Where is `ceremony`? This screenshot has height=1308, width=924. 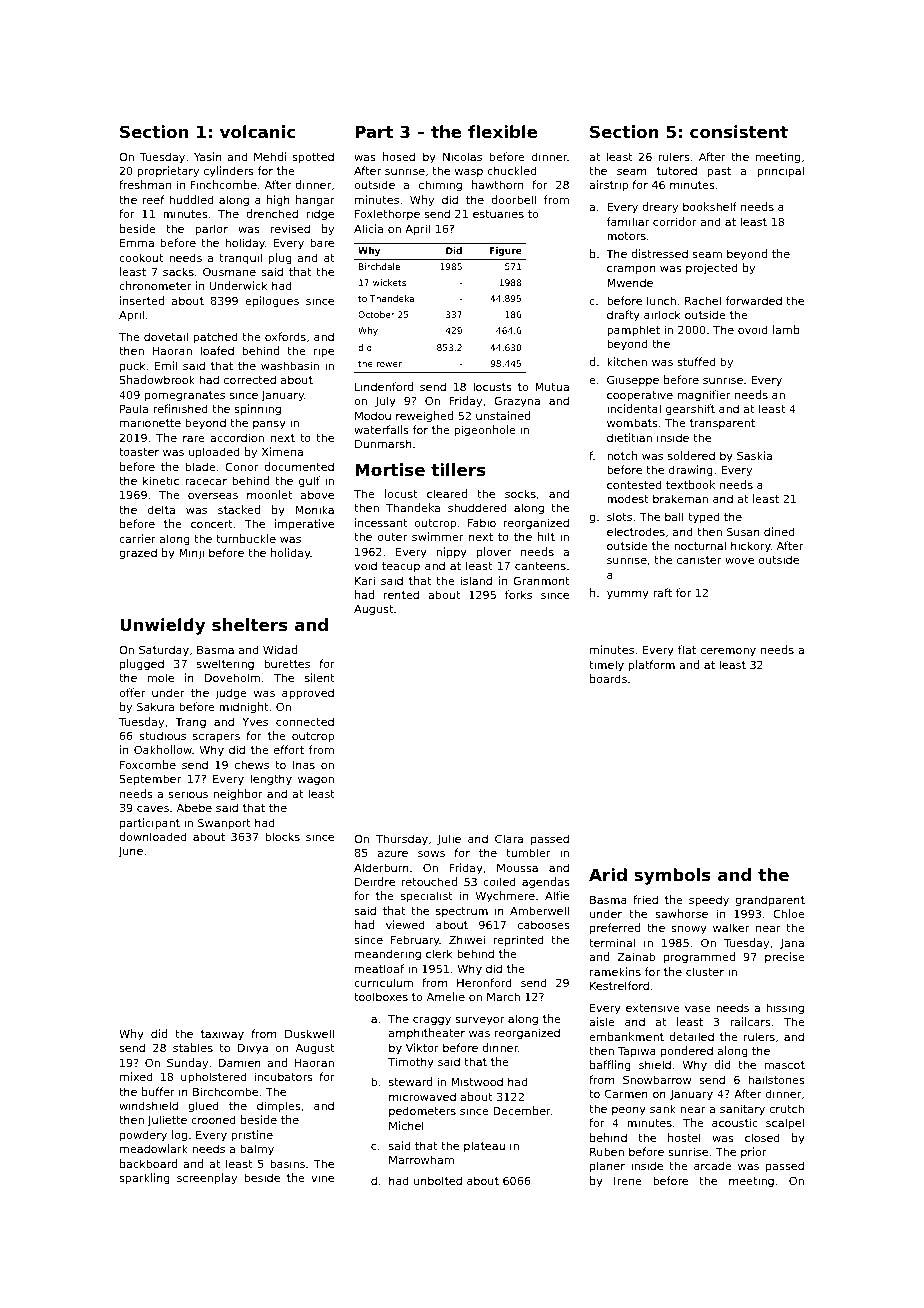
ceremony is located at coordinates (728, 652).
